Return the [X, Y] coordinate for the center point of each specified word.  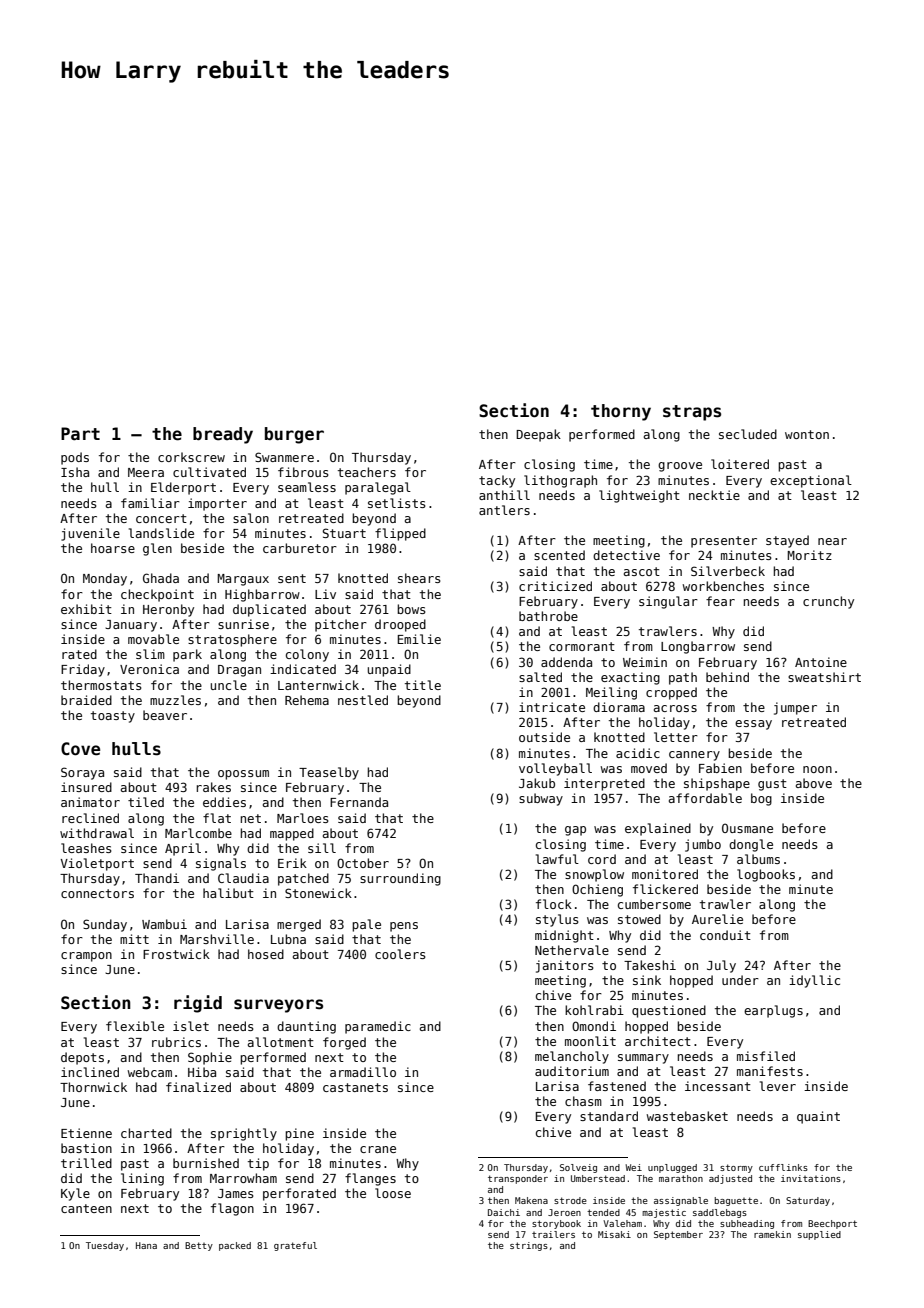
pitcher [341, 625]
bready [223, 435]
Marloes [303, 818]
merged [299, 925]
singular [668, 602]
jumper [795, 708]
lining [142, 1179]
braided [86, 700]
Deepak [538, 435]
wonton [807, 434]
